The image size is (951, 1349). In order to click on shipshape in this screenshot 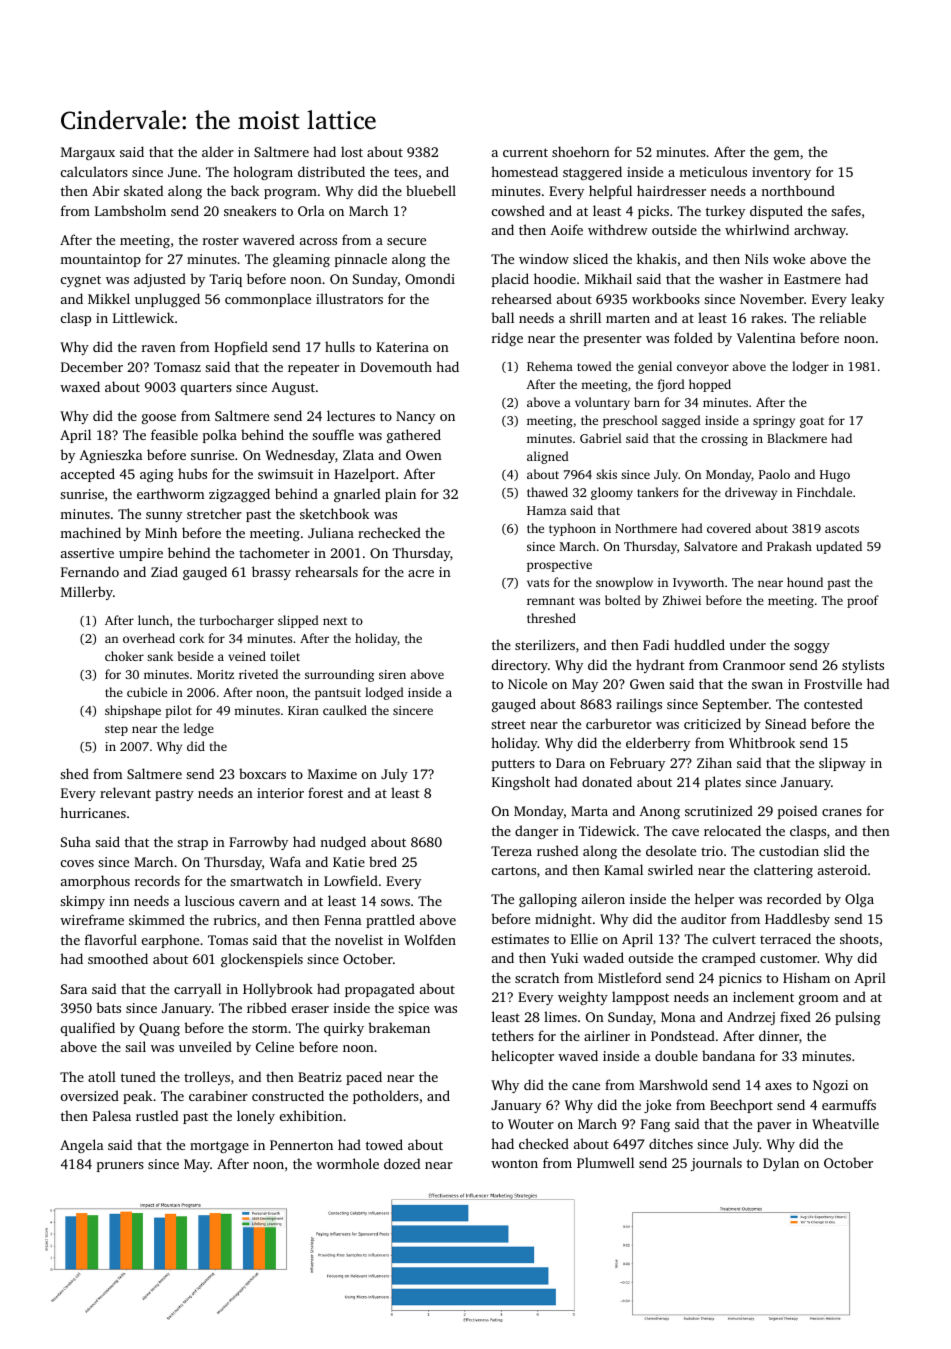, I will do `click(133, 711)`.
